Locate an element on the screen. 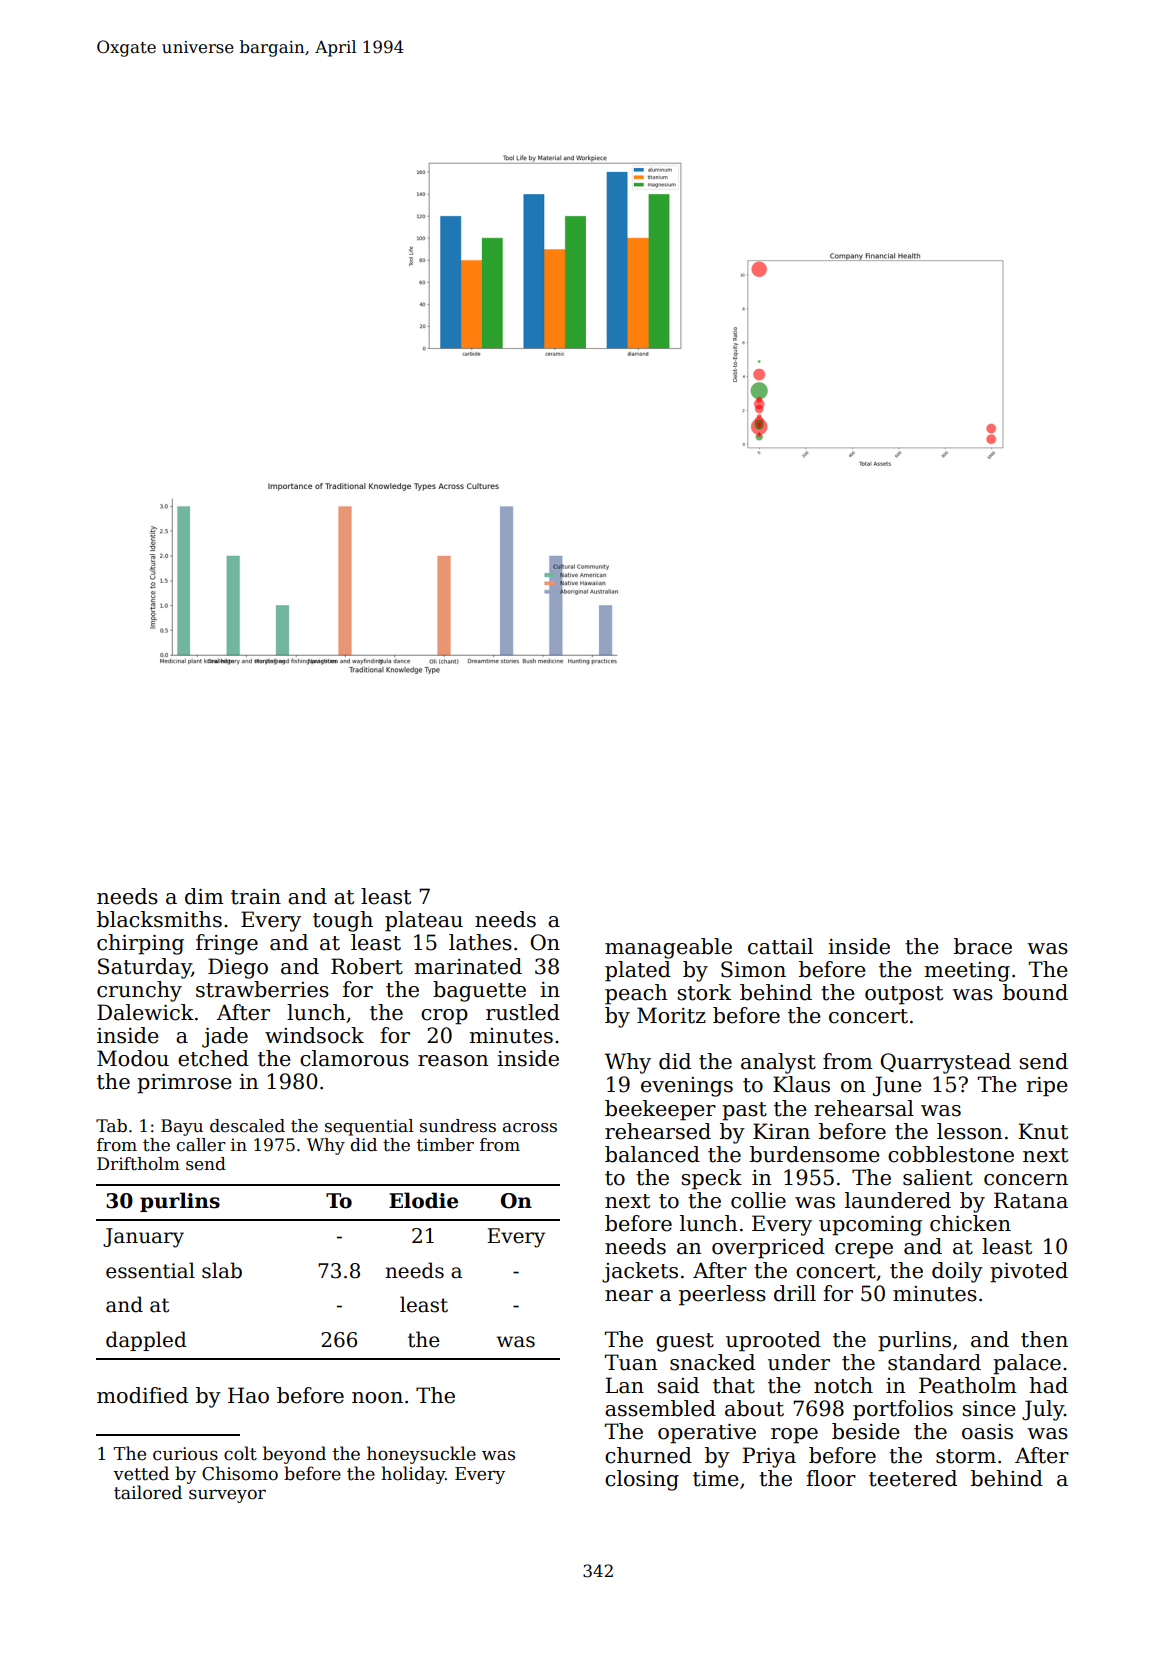  marinated is located at coordinates (468, 966).
